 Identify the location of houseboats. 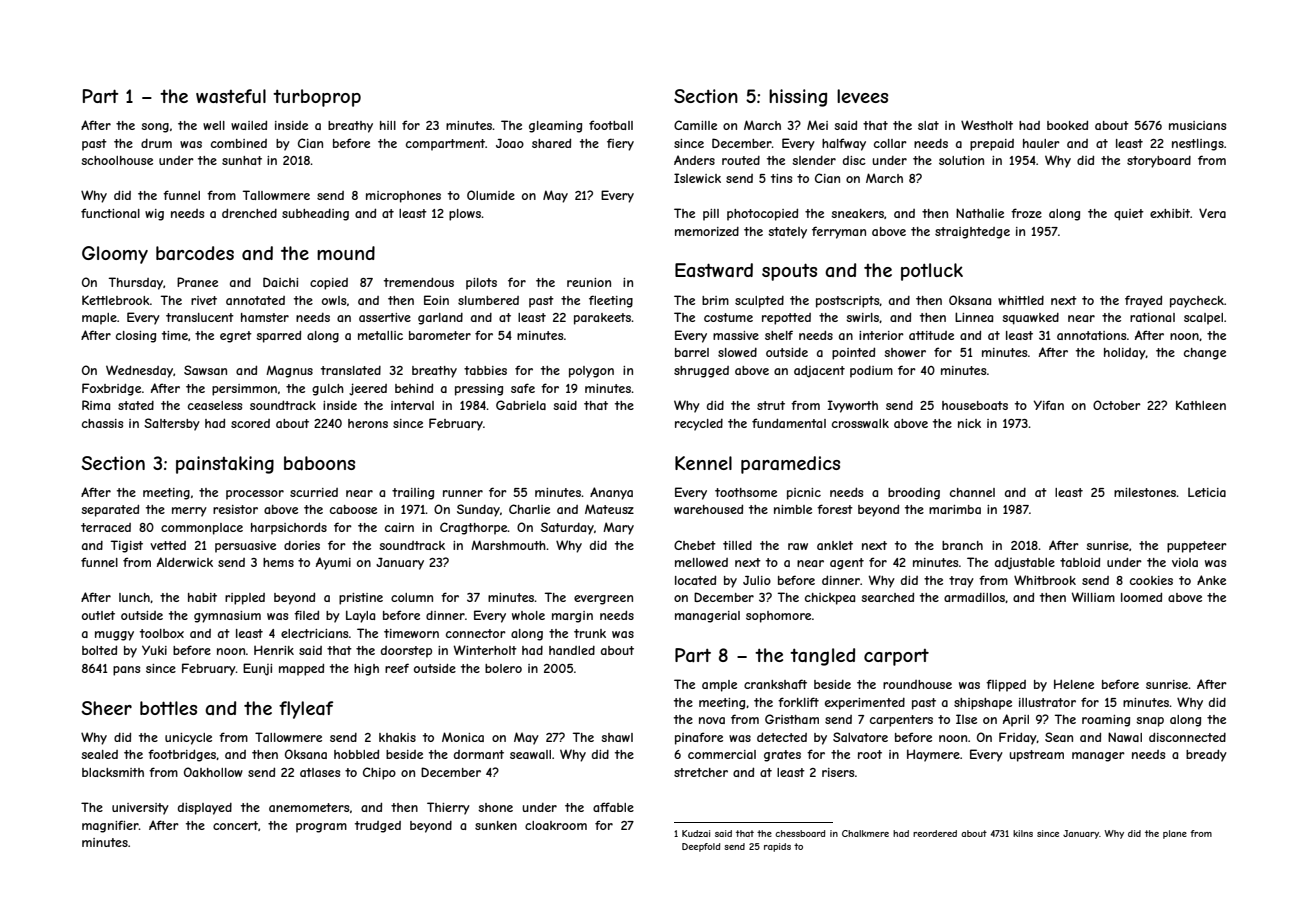
(975, 405).
